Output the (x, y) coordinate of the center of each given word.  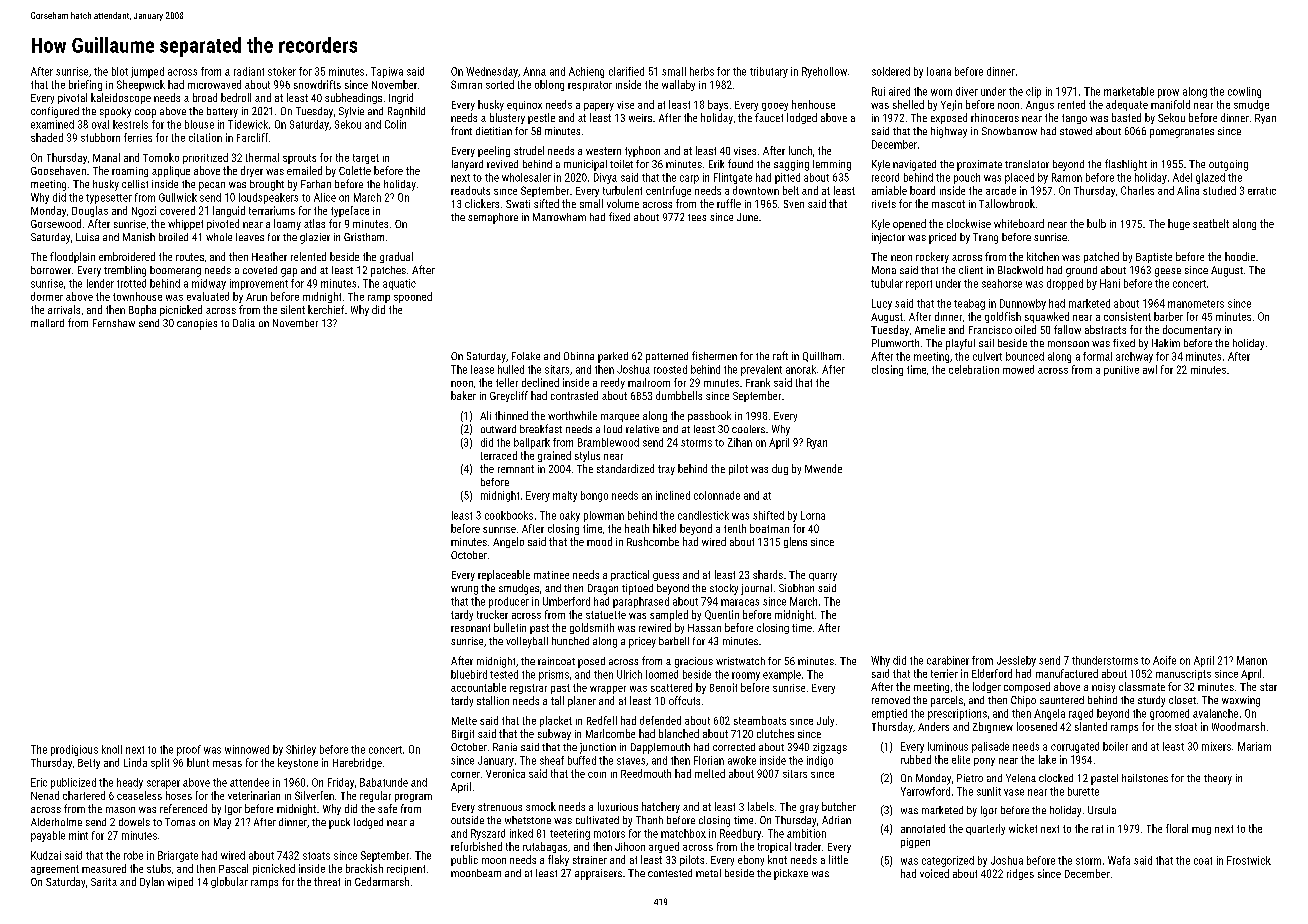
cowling (1244, 92)
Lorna (813, 515)
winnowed (247, 749)
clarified (626, 71)
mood (599, 541)
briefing (85, 85)
